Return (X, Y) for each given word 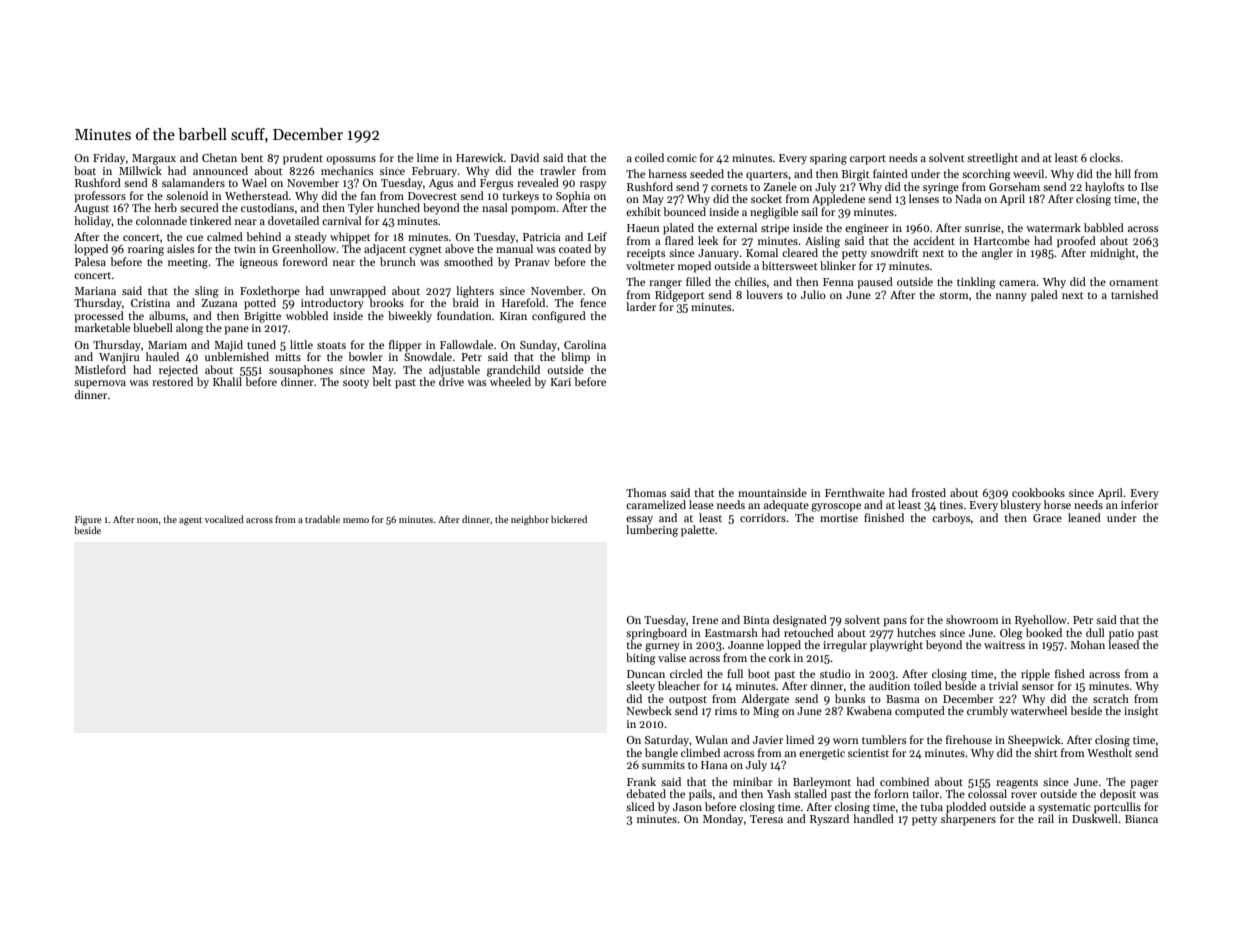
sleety (640, 687)
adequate (786, 506)
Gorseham (1014, 186)
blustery (1020, 506)
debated (646, 793)
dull (1095, 632)
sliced (640, 806)
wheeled (510, 381)
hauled (162, 356)
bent (252, 157)
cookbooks (1038, 492)
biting (641, 659)
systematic (1064, 808)
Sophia (573, 197)
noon (148, 520)
